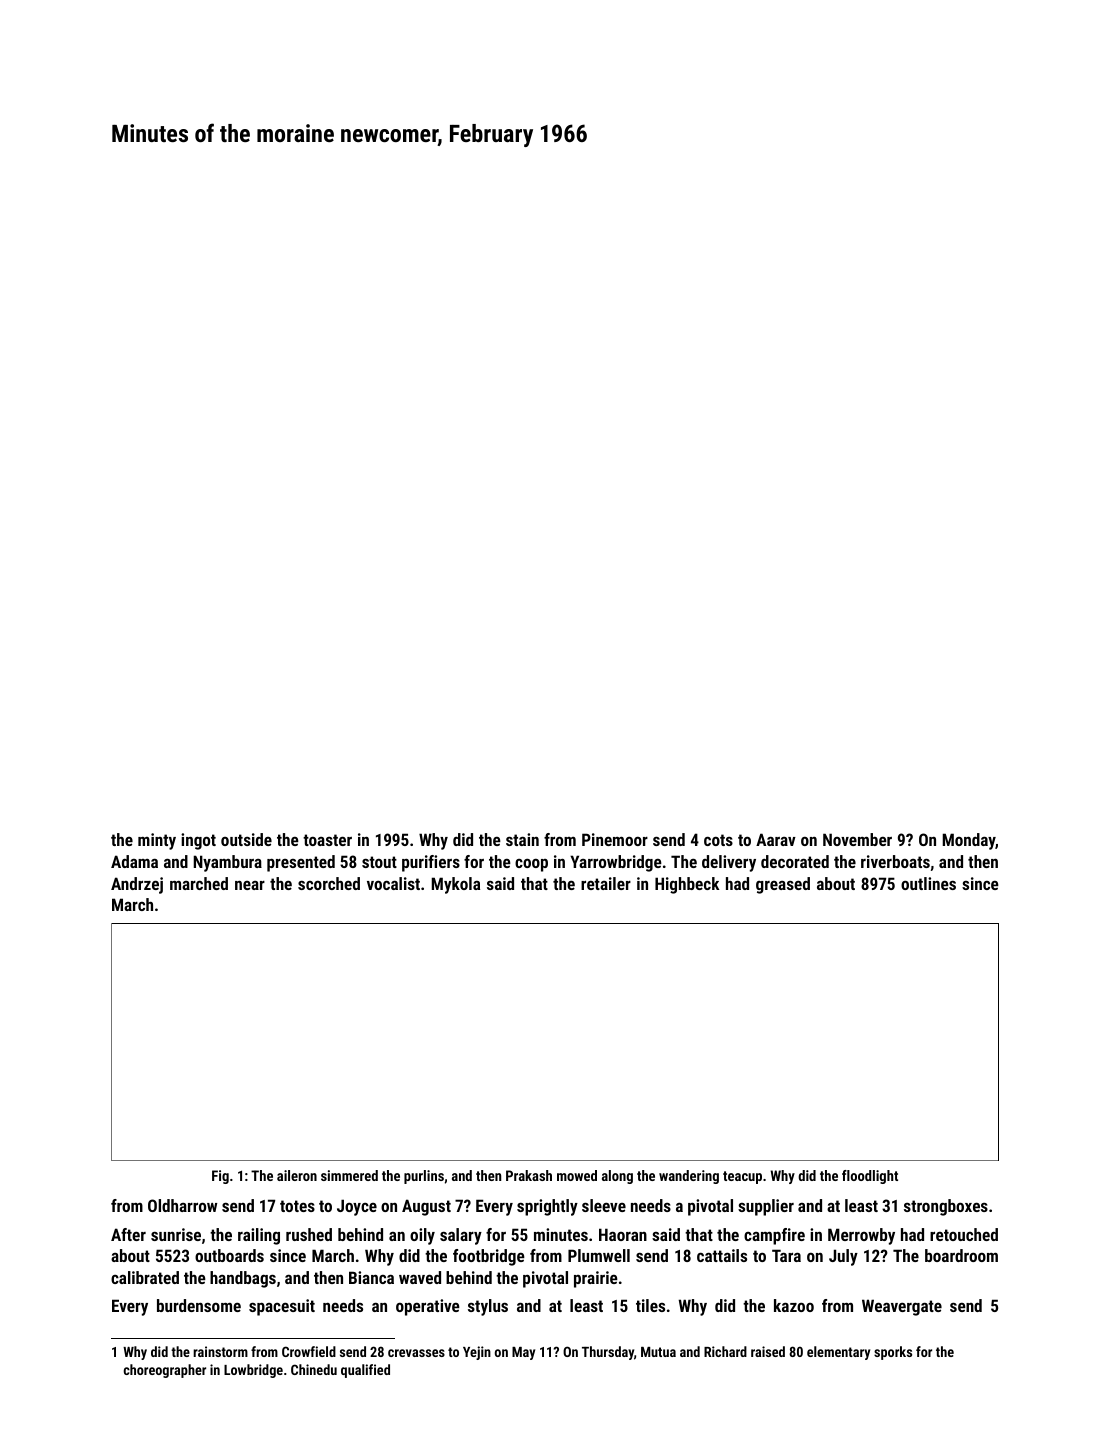  I want to click on Monday, so click(969, 841).
